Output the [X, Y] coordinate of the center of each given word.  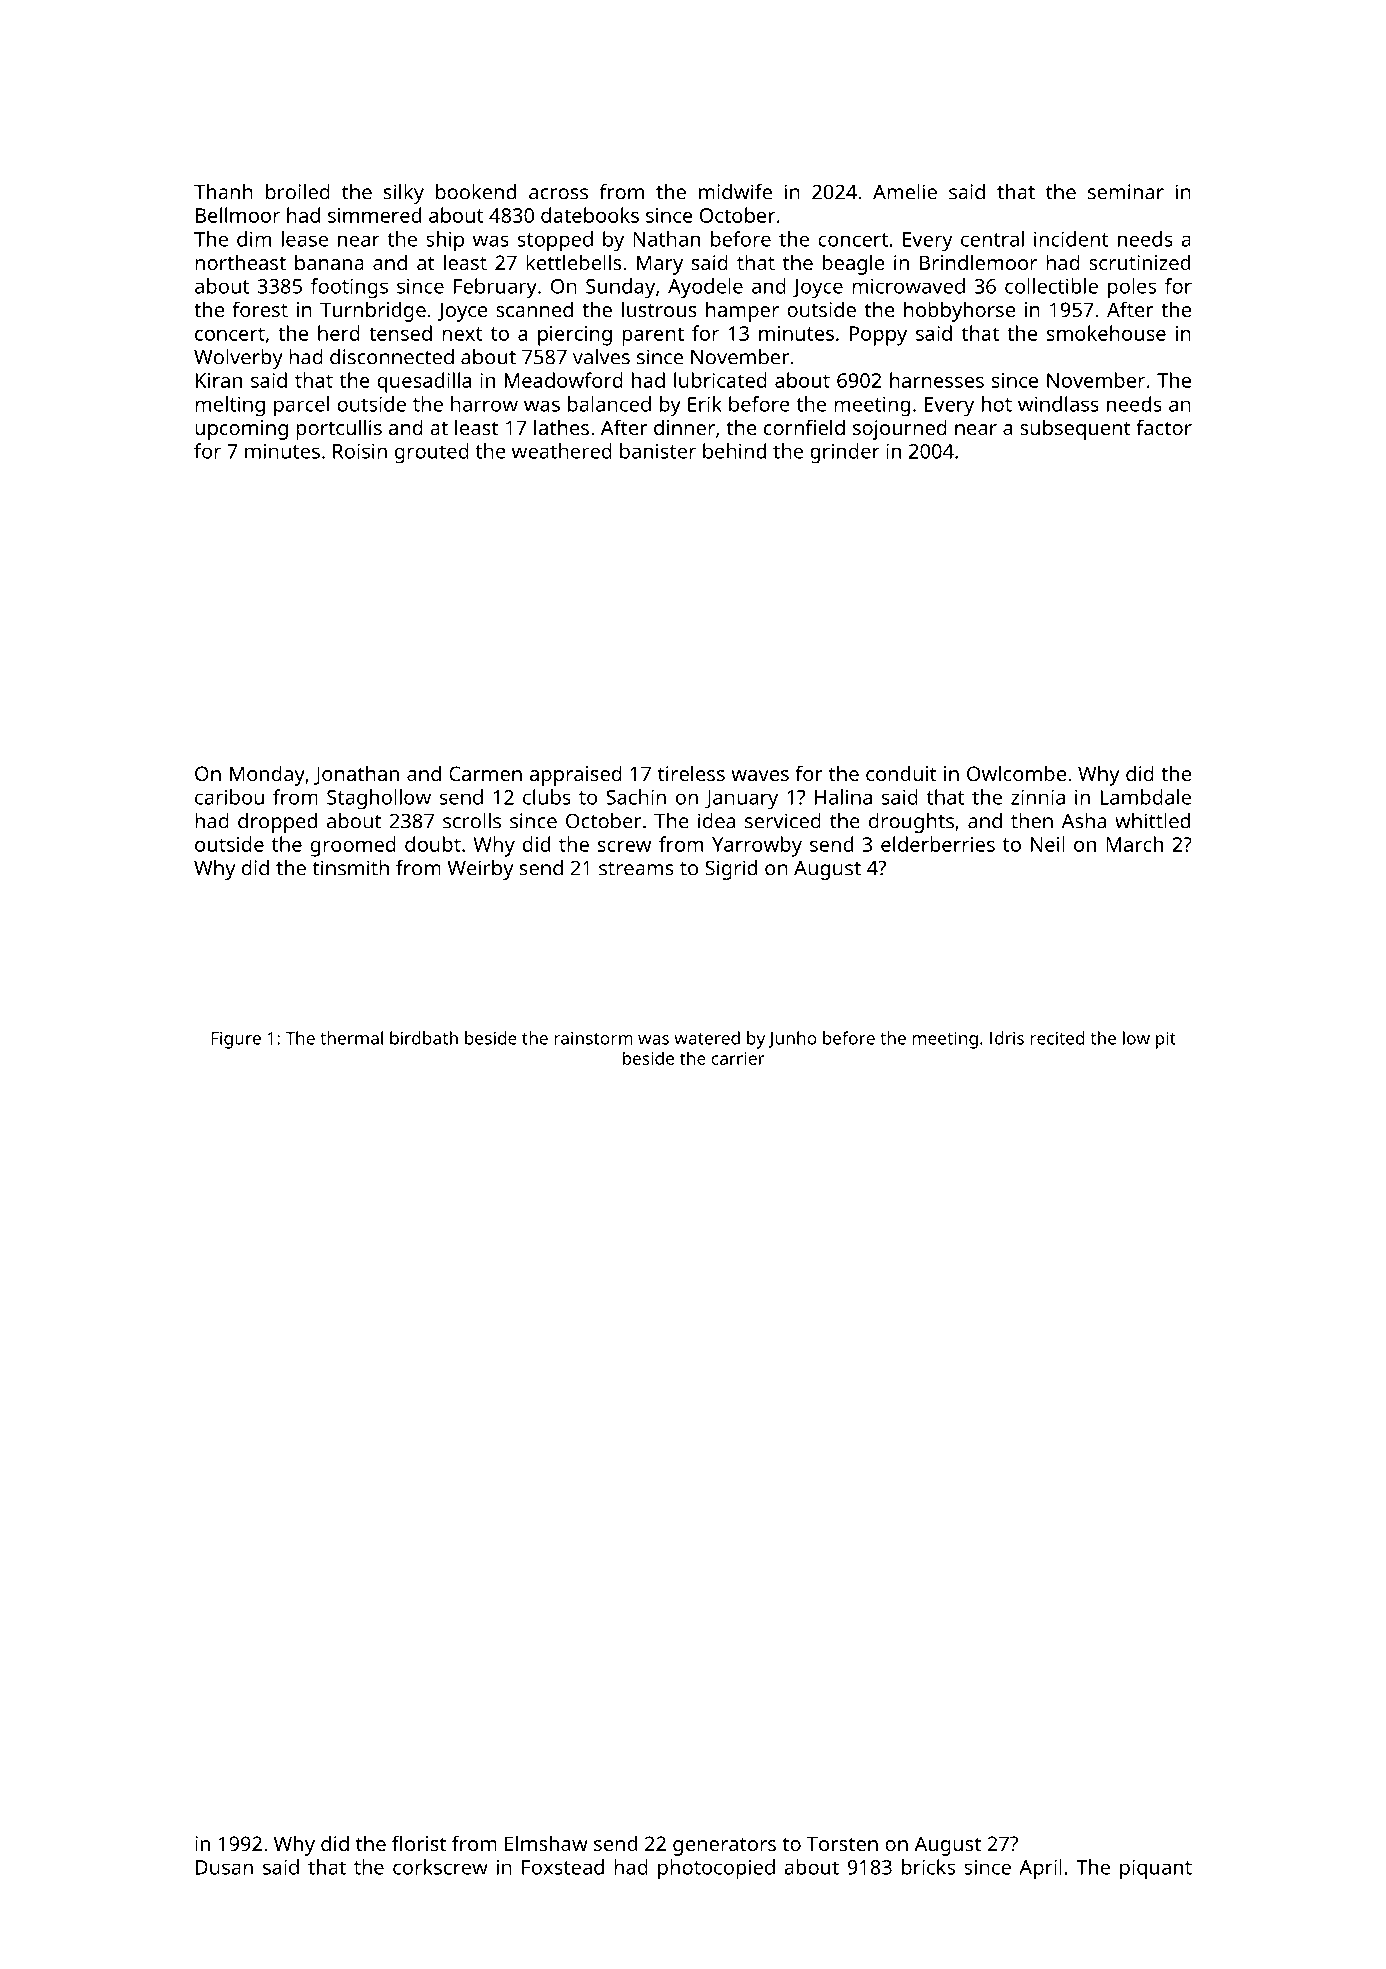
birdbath [424, 1038]
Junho [792, 1039]
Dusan [224, 1867]
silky [404, 194]
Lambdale [1145, 797]
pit [1166, 1040]
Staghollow [379, 799]
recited [1057, 1038]
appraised [576, 775]
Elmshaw [546, 1843]
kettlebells [573, 262]
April [1040, 1869]
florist [419, 1843]
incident [1071, 239]
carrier [737, 1058]
